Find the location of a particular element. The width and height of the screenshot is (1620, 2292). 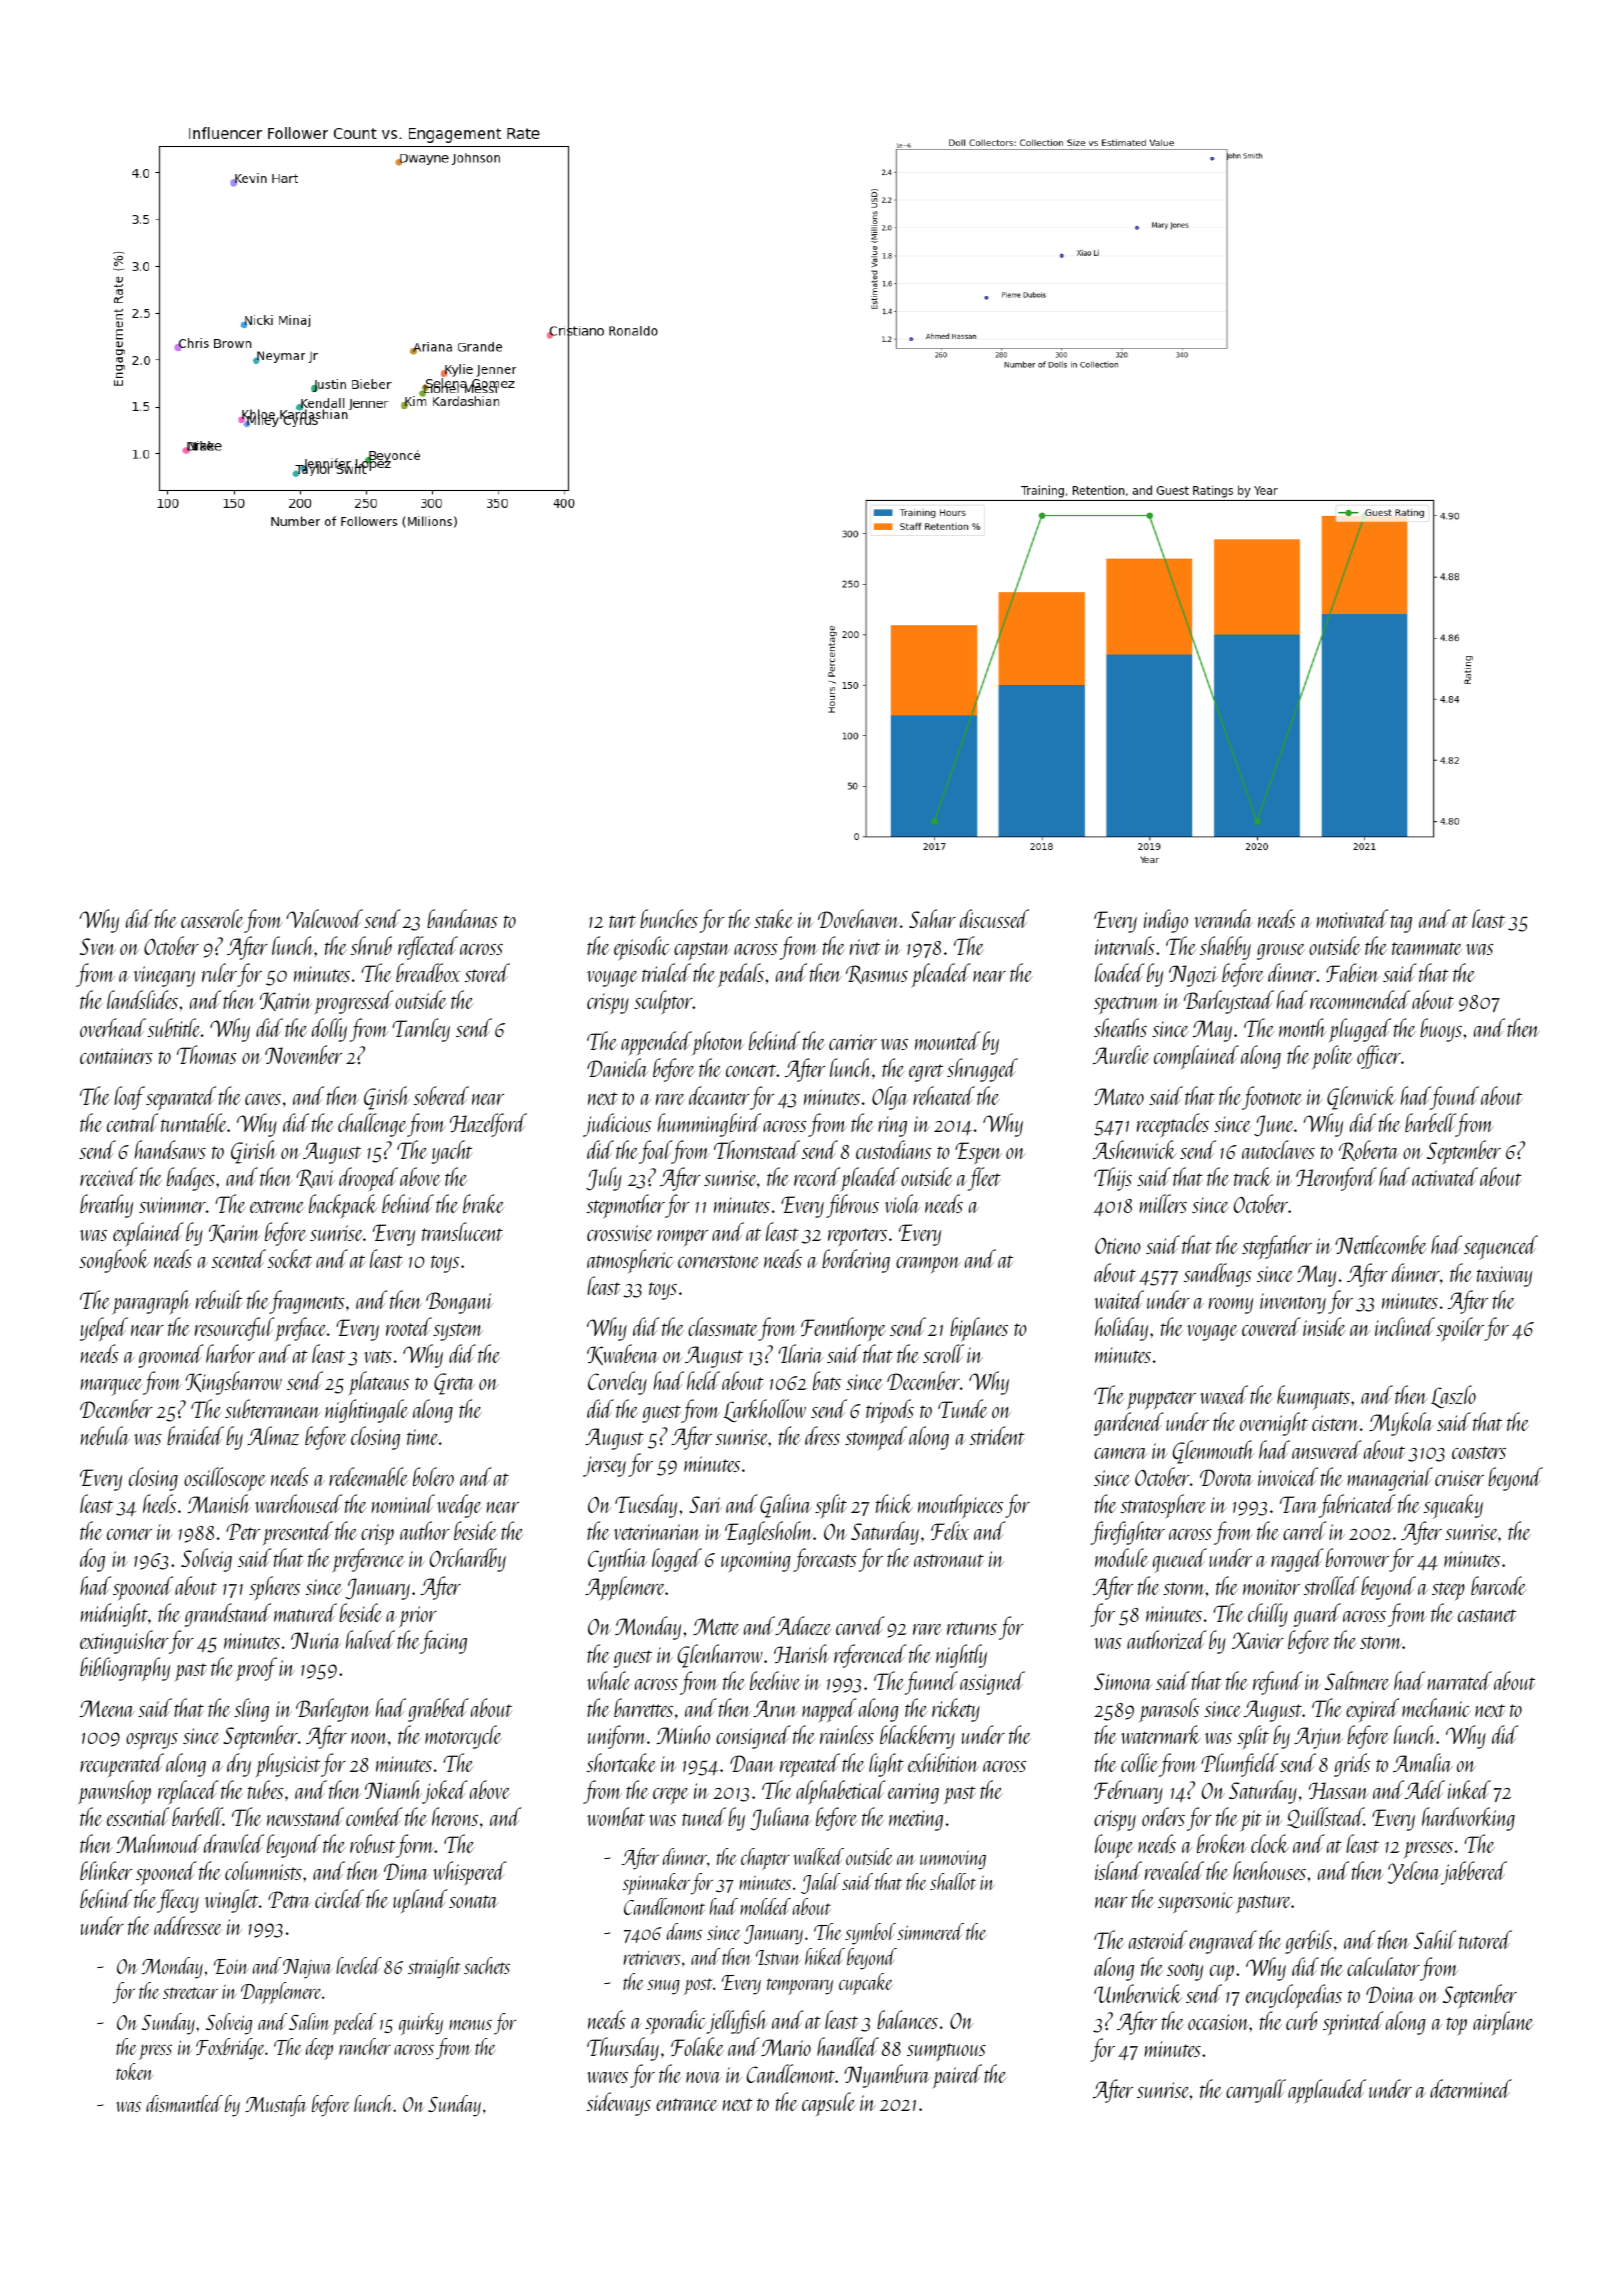

loaded is located at coordinates (1120, 972).
